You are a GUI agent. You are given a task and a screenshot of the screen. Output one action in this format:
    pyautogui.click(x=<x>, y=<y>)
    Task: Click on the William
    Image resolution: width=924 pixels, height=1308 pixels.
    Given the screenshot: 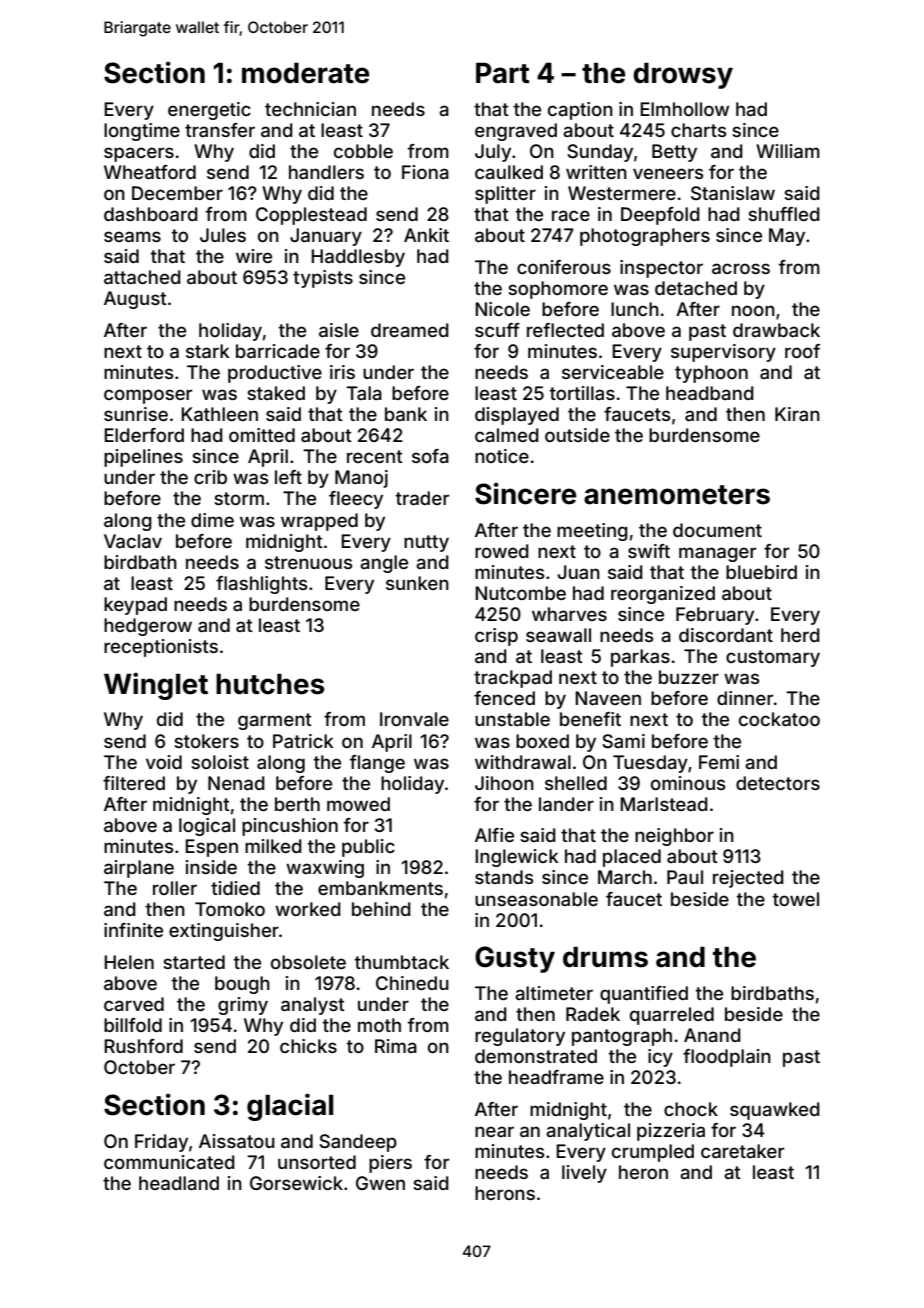 What is the action you would take?
    pyautogui.click(x=788, y=151)
